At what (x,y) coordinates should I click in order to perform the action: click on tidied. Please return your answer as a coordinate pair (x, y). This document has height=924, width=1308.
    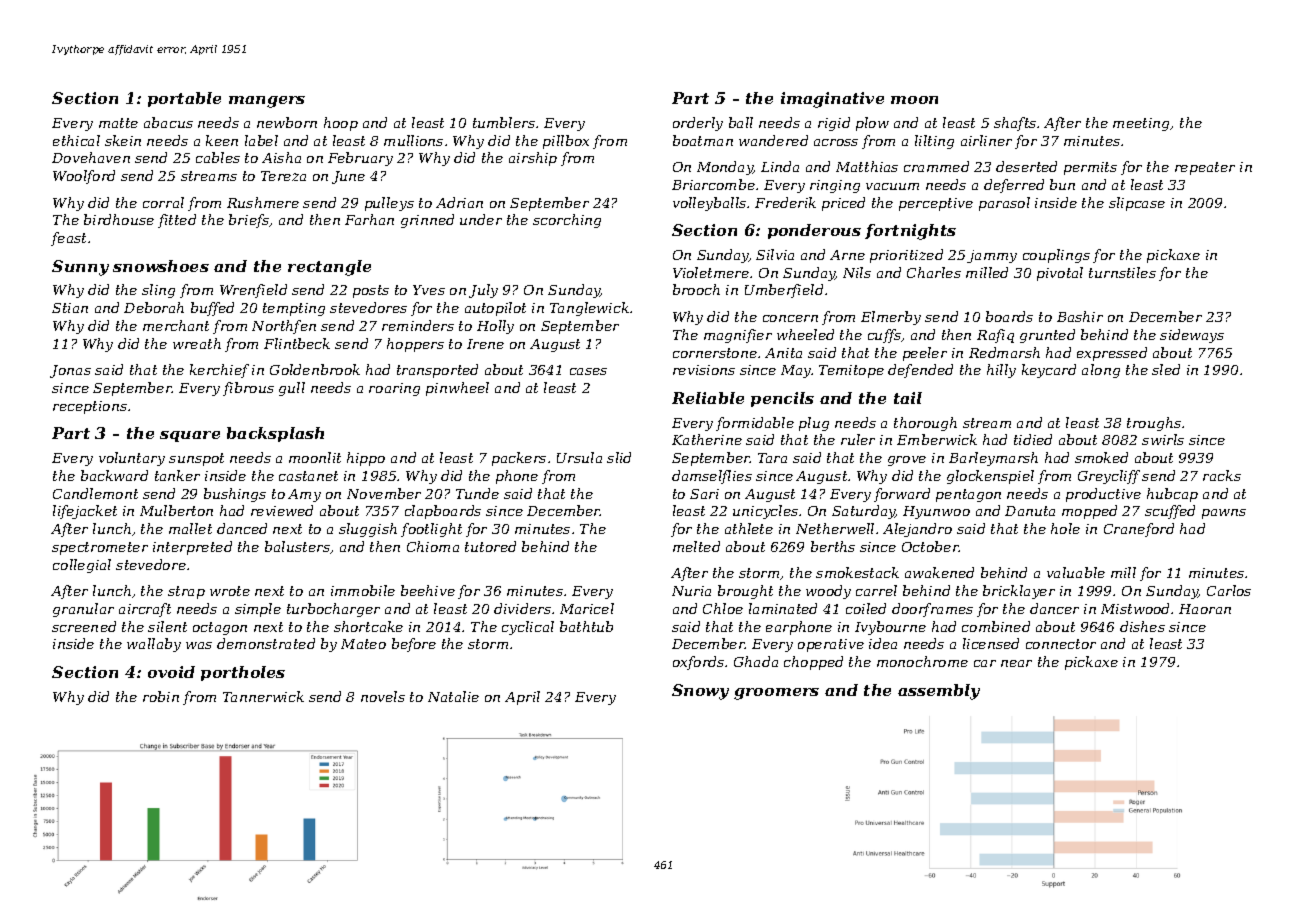
    Looking at the image, I should click on (1033, 439).
